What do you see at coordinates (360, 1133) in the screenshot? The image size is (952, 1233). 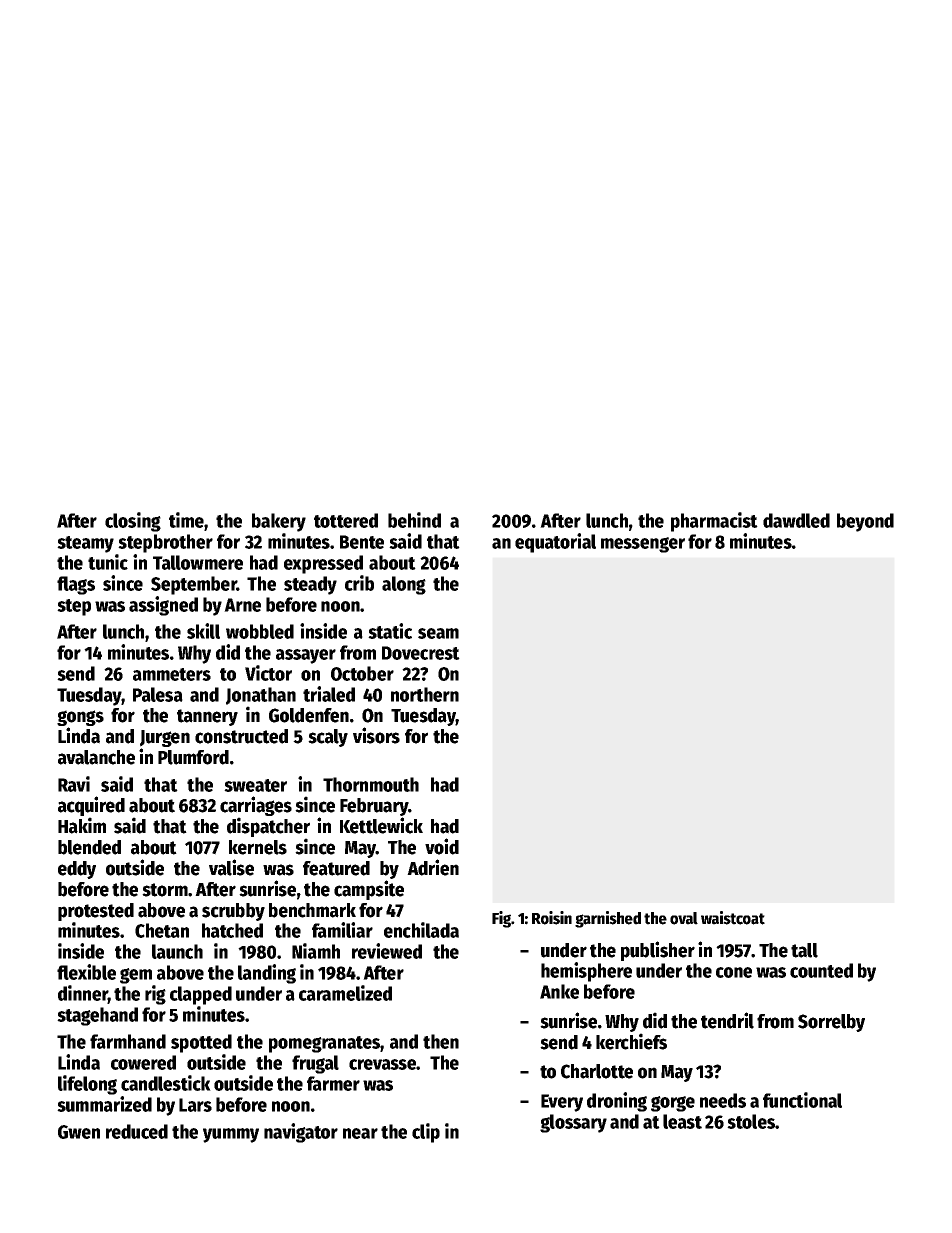 I see `near` at bounding box center [360, 1133].
